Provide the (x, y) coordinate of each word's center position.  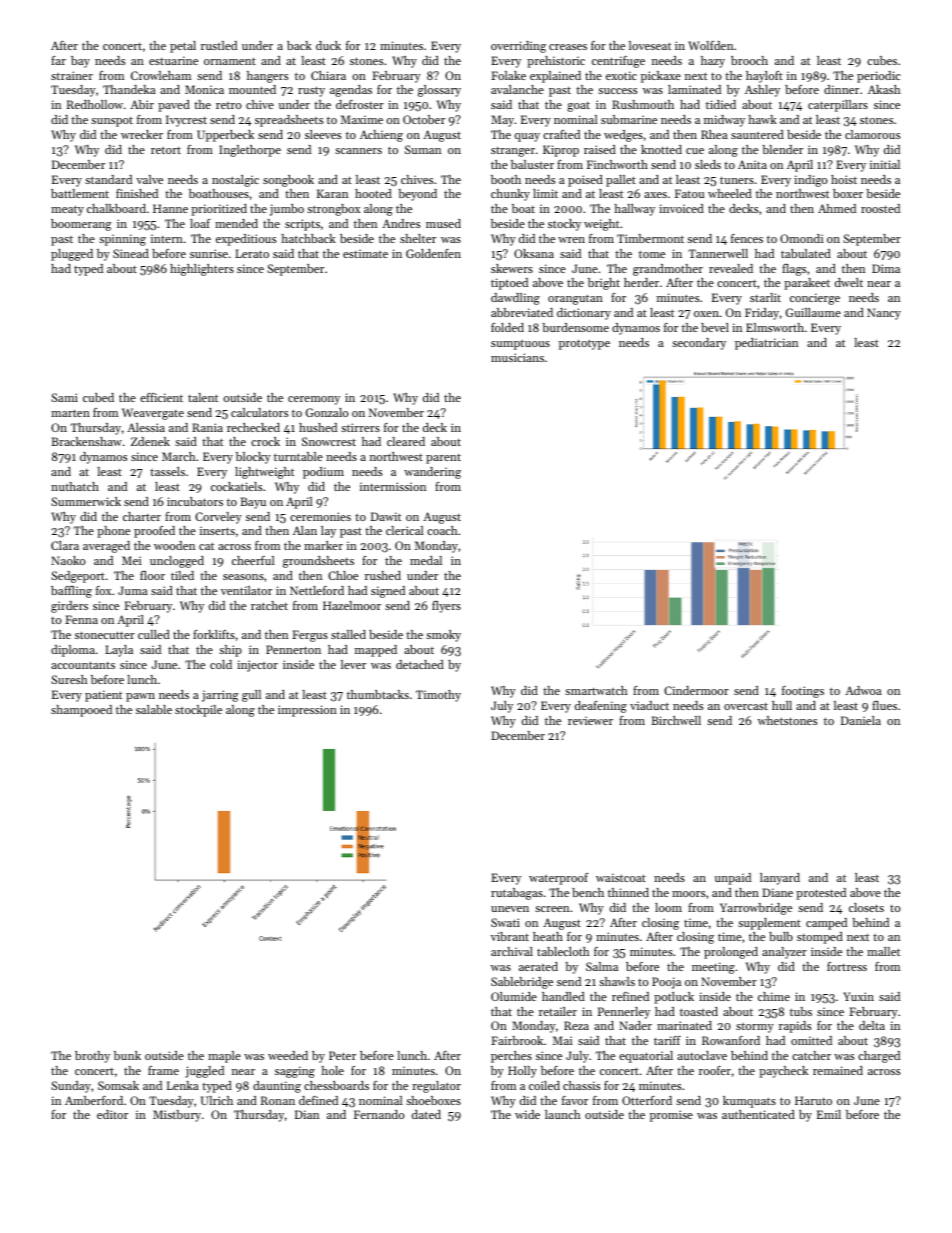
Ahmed (837, 208)
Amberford (94, 1100)
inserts (217, 530)
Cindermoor (696, 690)
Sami (64, 397)
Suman (423, 149)
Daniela (861, 720)
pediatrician (766, 344)
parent (443, 459)
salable (154, 709)
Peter (342, 1055)
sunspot (112, 122)
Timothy (438, 696)
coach (442, 530)
